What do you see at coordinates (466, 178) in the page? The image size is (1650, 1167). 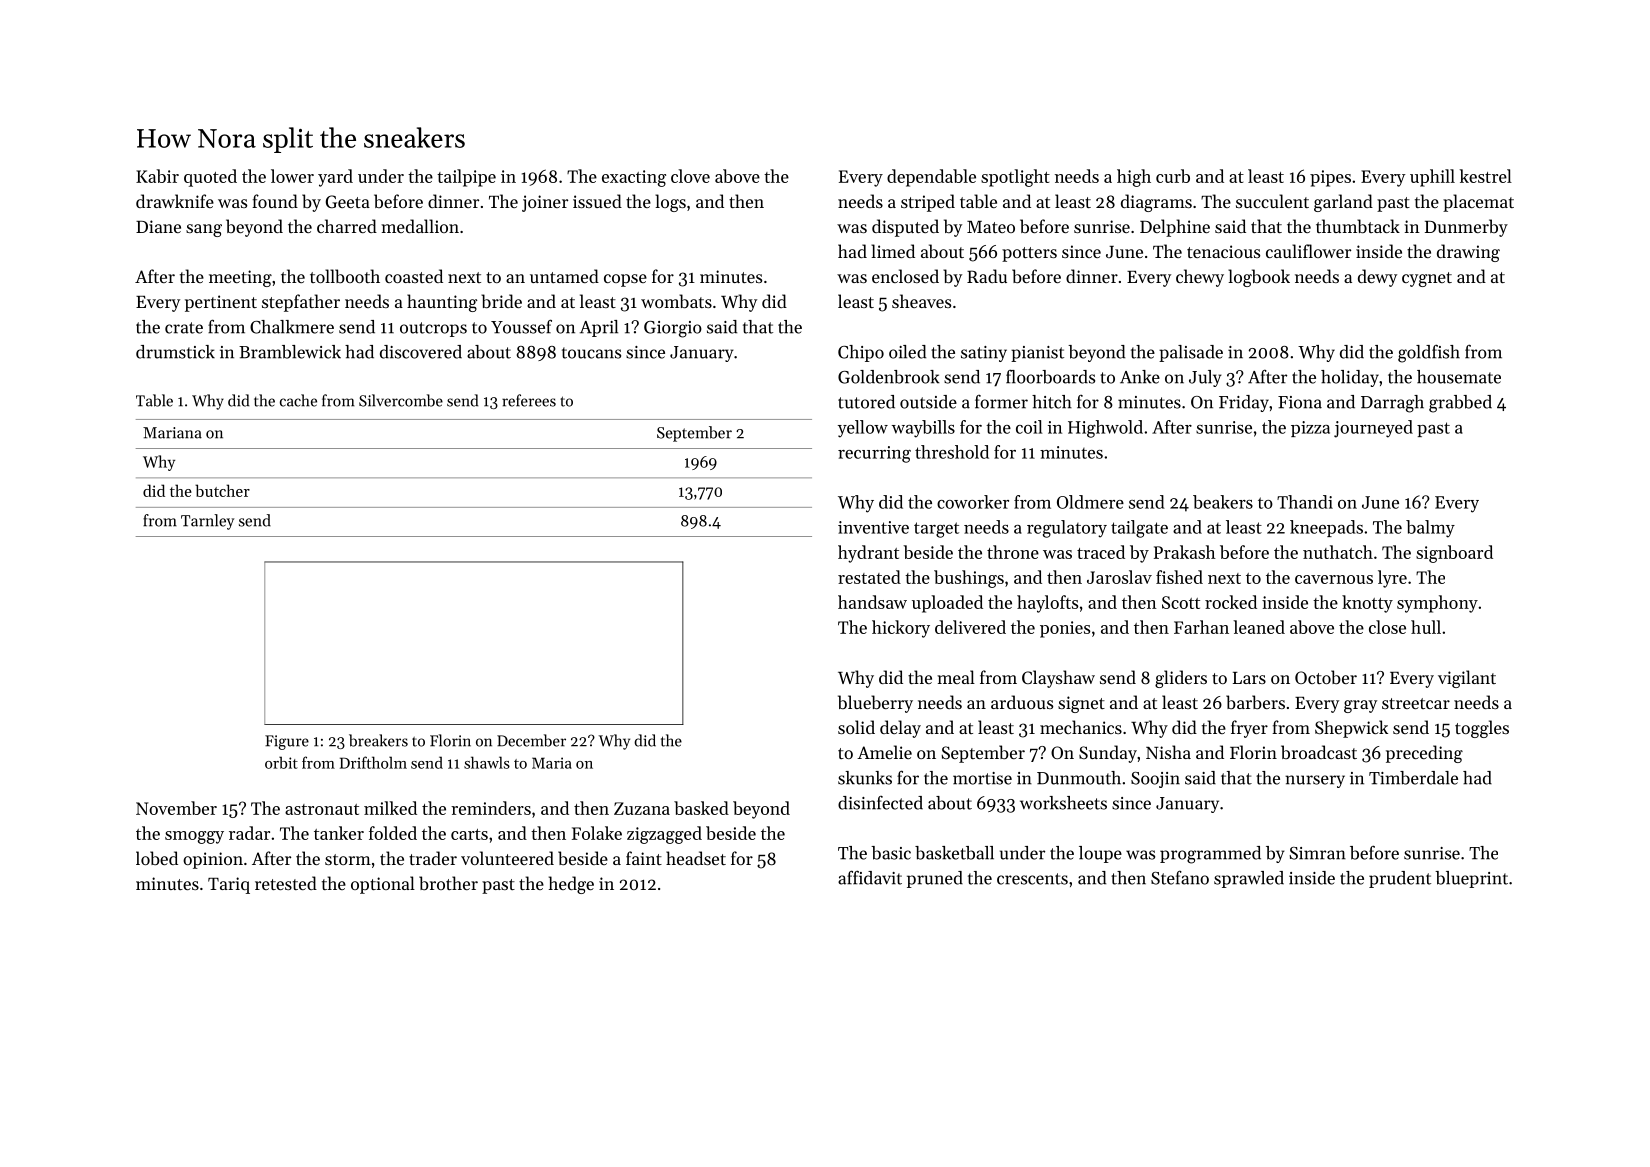 I see `tailpipe` at bounding box center [466, 178].
